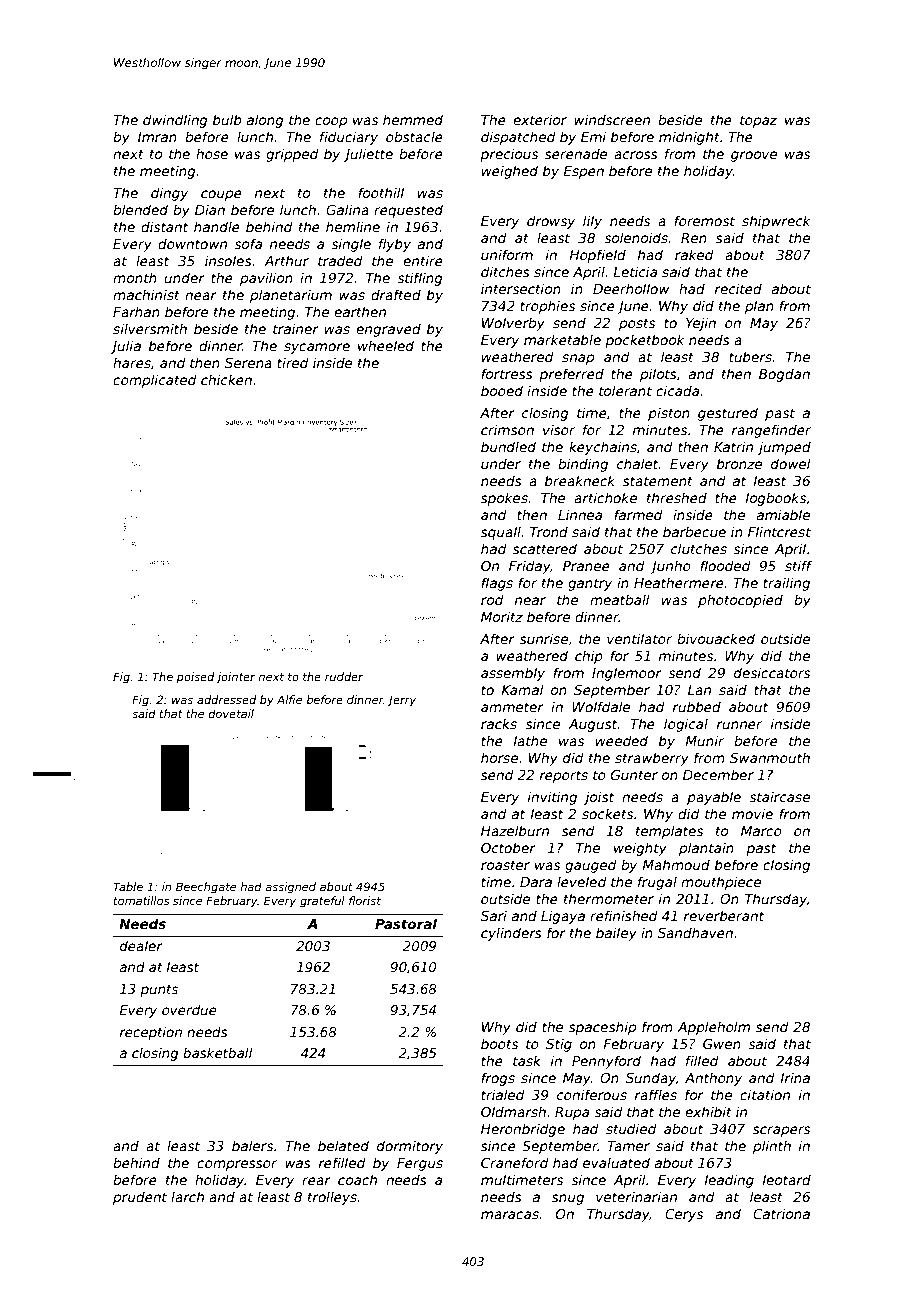 Image resolution: width=924 pixels, height=1308 pixels. I want to click on tired, so click(293, 362).
